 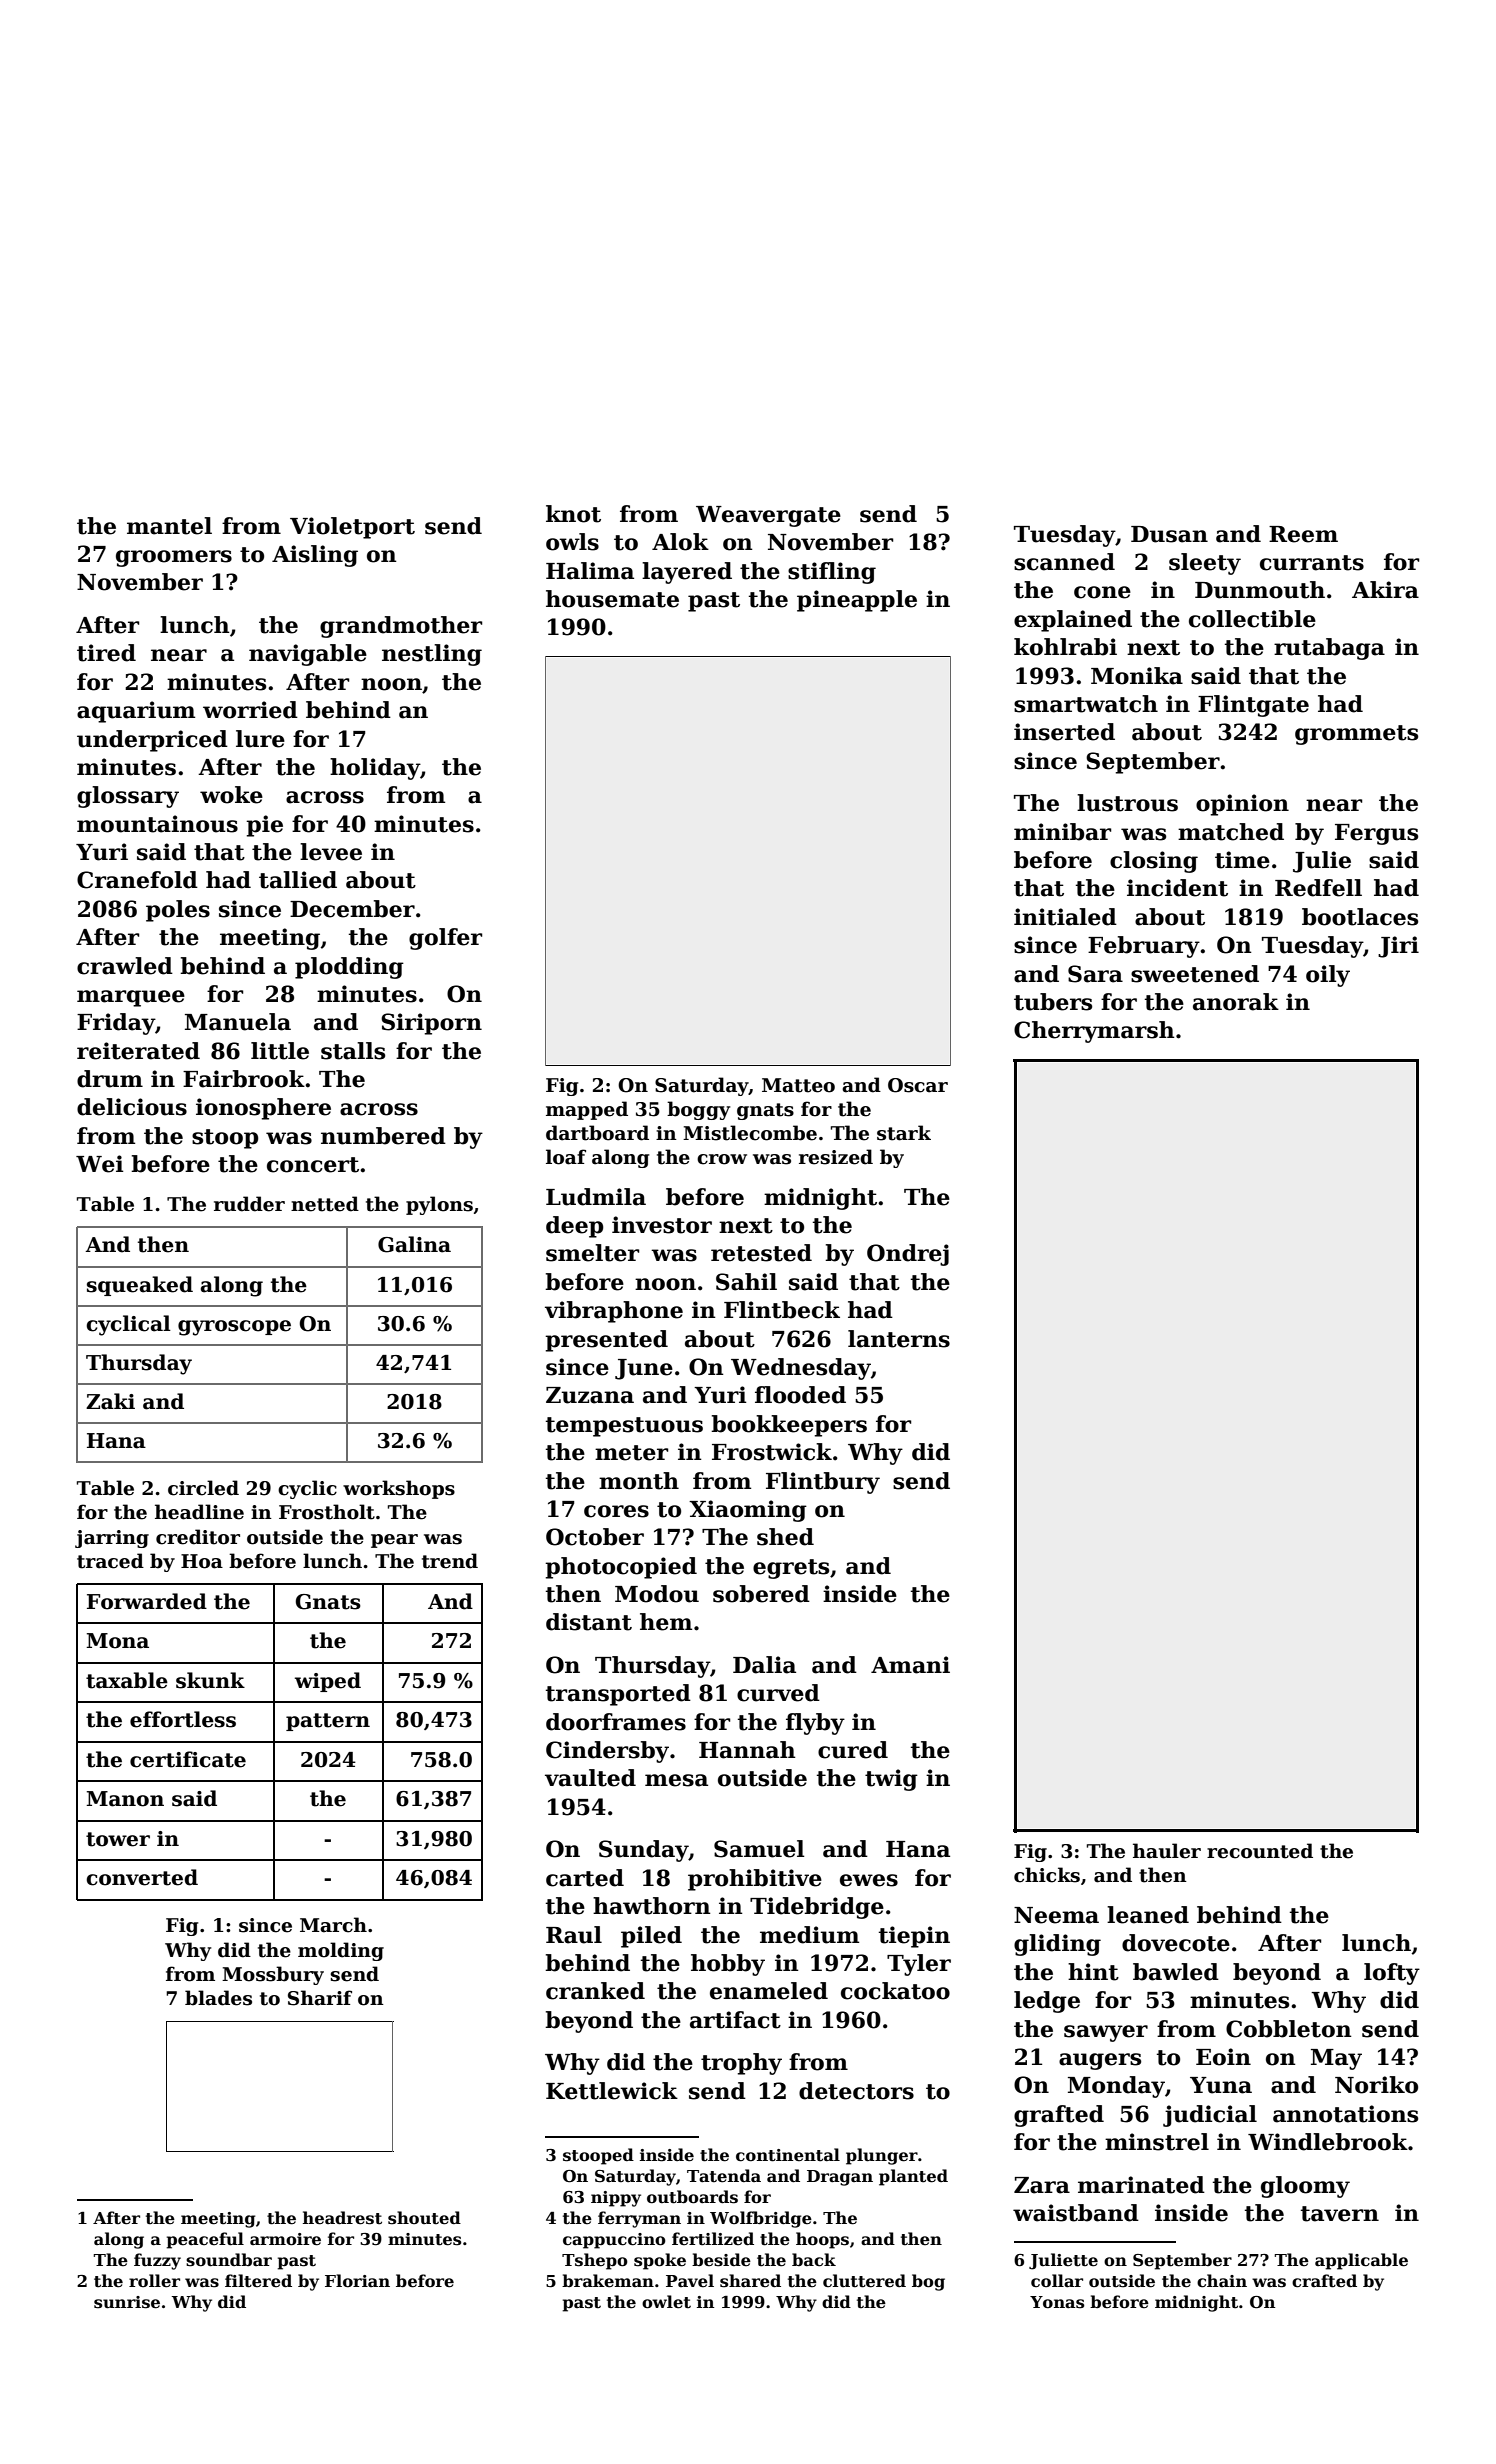 I want to click on boggy, so click(x=698, y=1110).
